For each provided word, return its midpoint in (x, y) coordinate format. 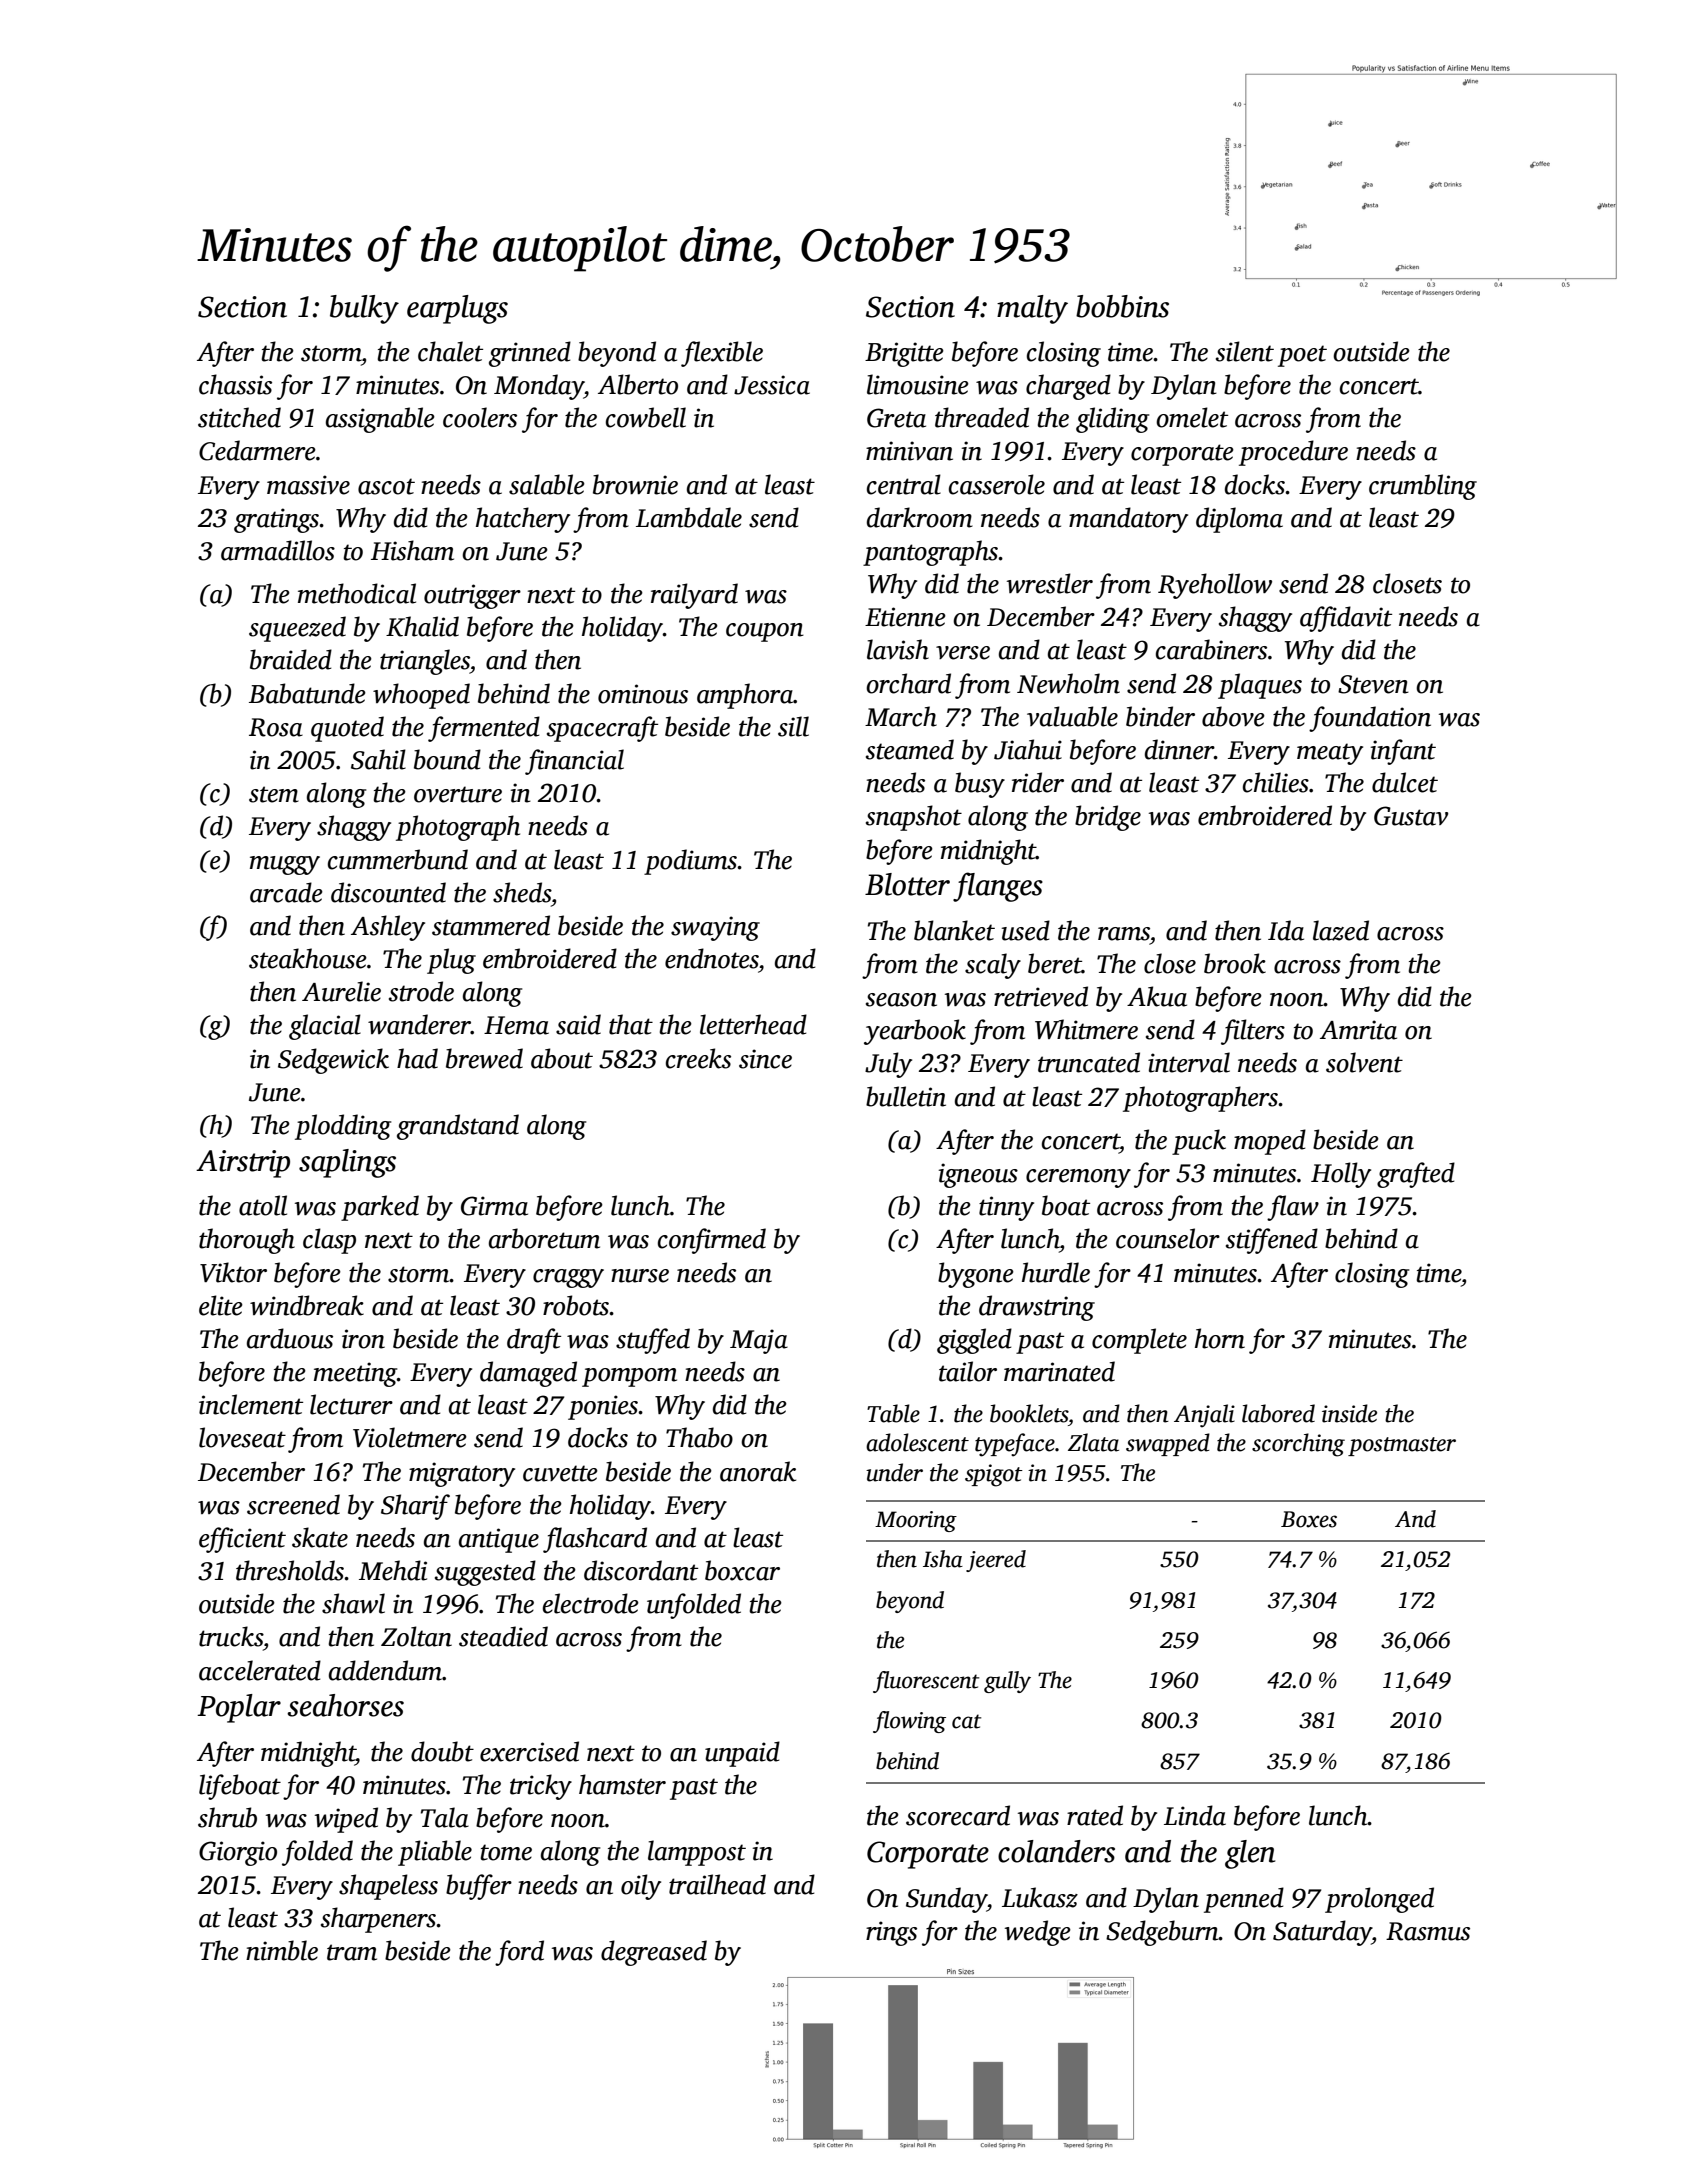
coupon (765, 632)
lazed (1341, 930)
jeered (996, 1561)
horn (1220, 1338)
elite (221, 1305)
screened (293, 1504)
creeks (698, 1058)
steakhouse (308, 958)
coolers (480, 417)
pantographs (930, 553)
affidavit (1346, 619)
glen (1250, 1854)
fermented (484, 729)
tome (506, 1852)
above (1233, 716)
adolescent (917, 1442)
